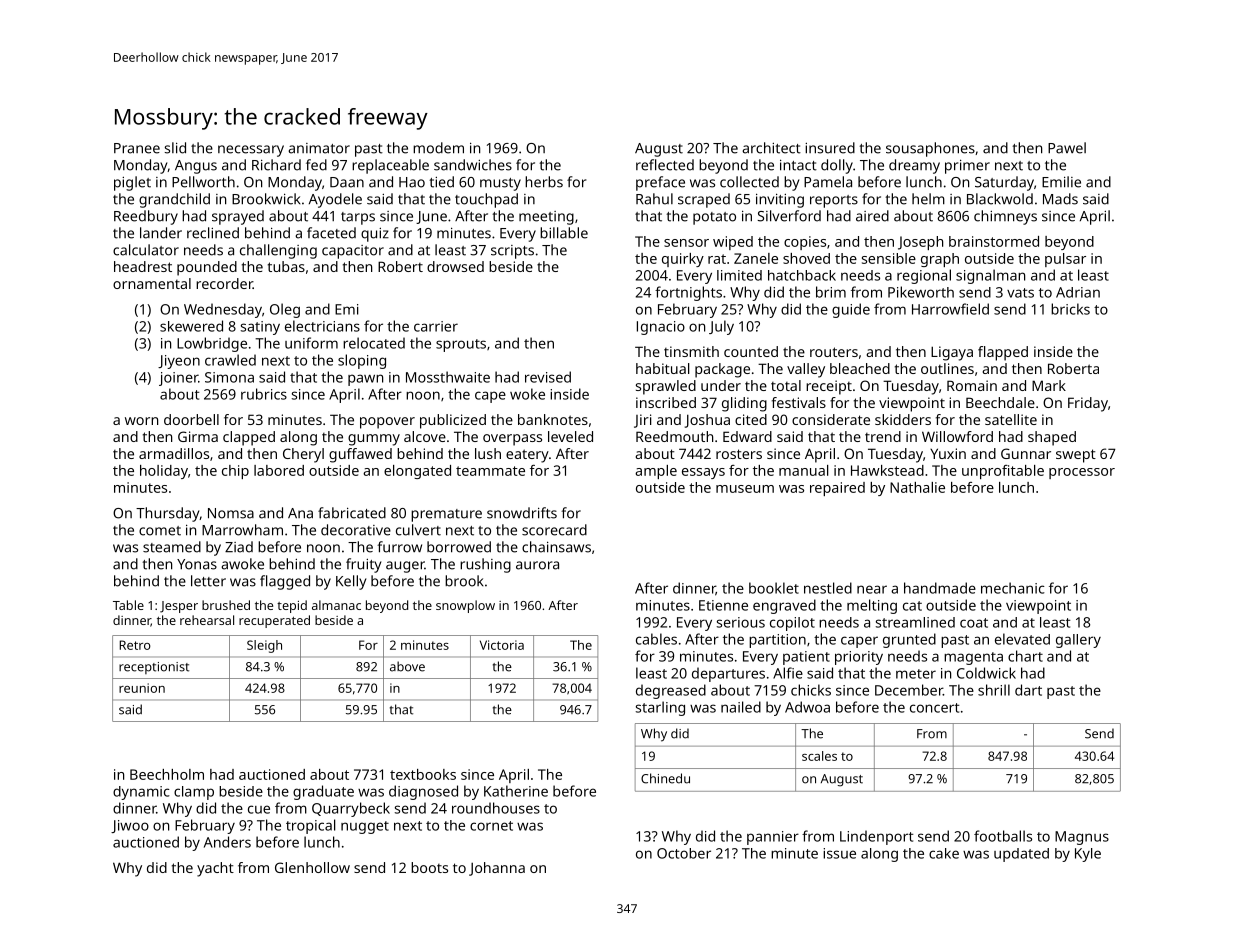 This screenshot has height=952, width=1233. I want to click on sensor, so click(686, 243).
